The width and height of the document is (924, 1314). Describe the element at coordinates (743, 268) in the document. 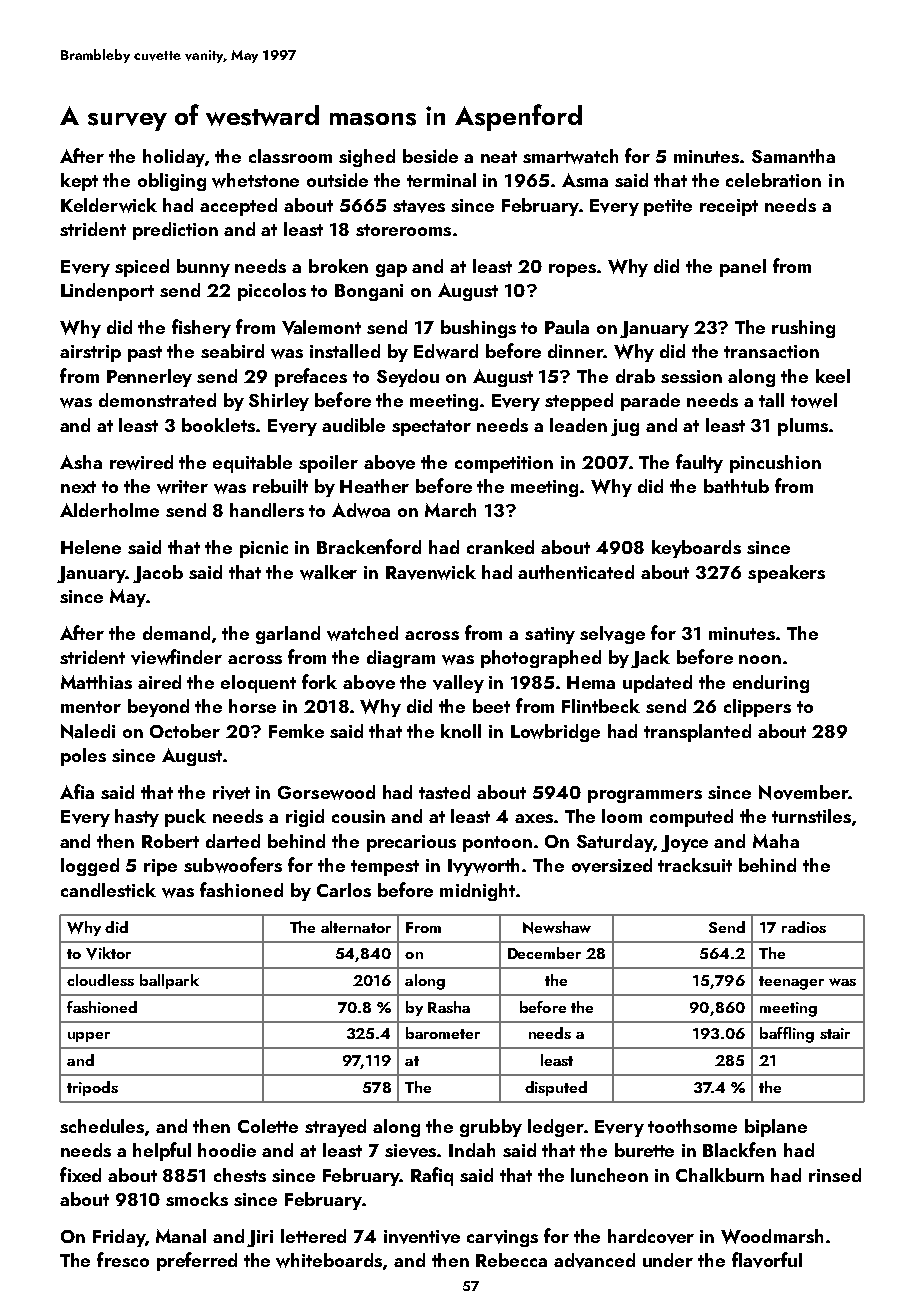

I see `panel` at that location.
